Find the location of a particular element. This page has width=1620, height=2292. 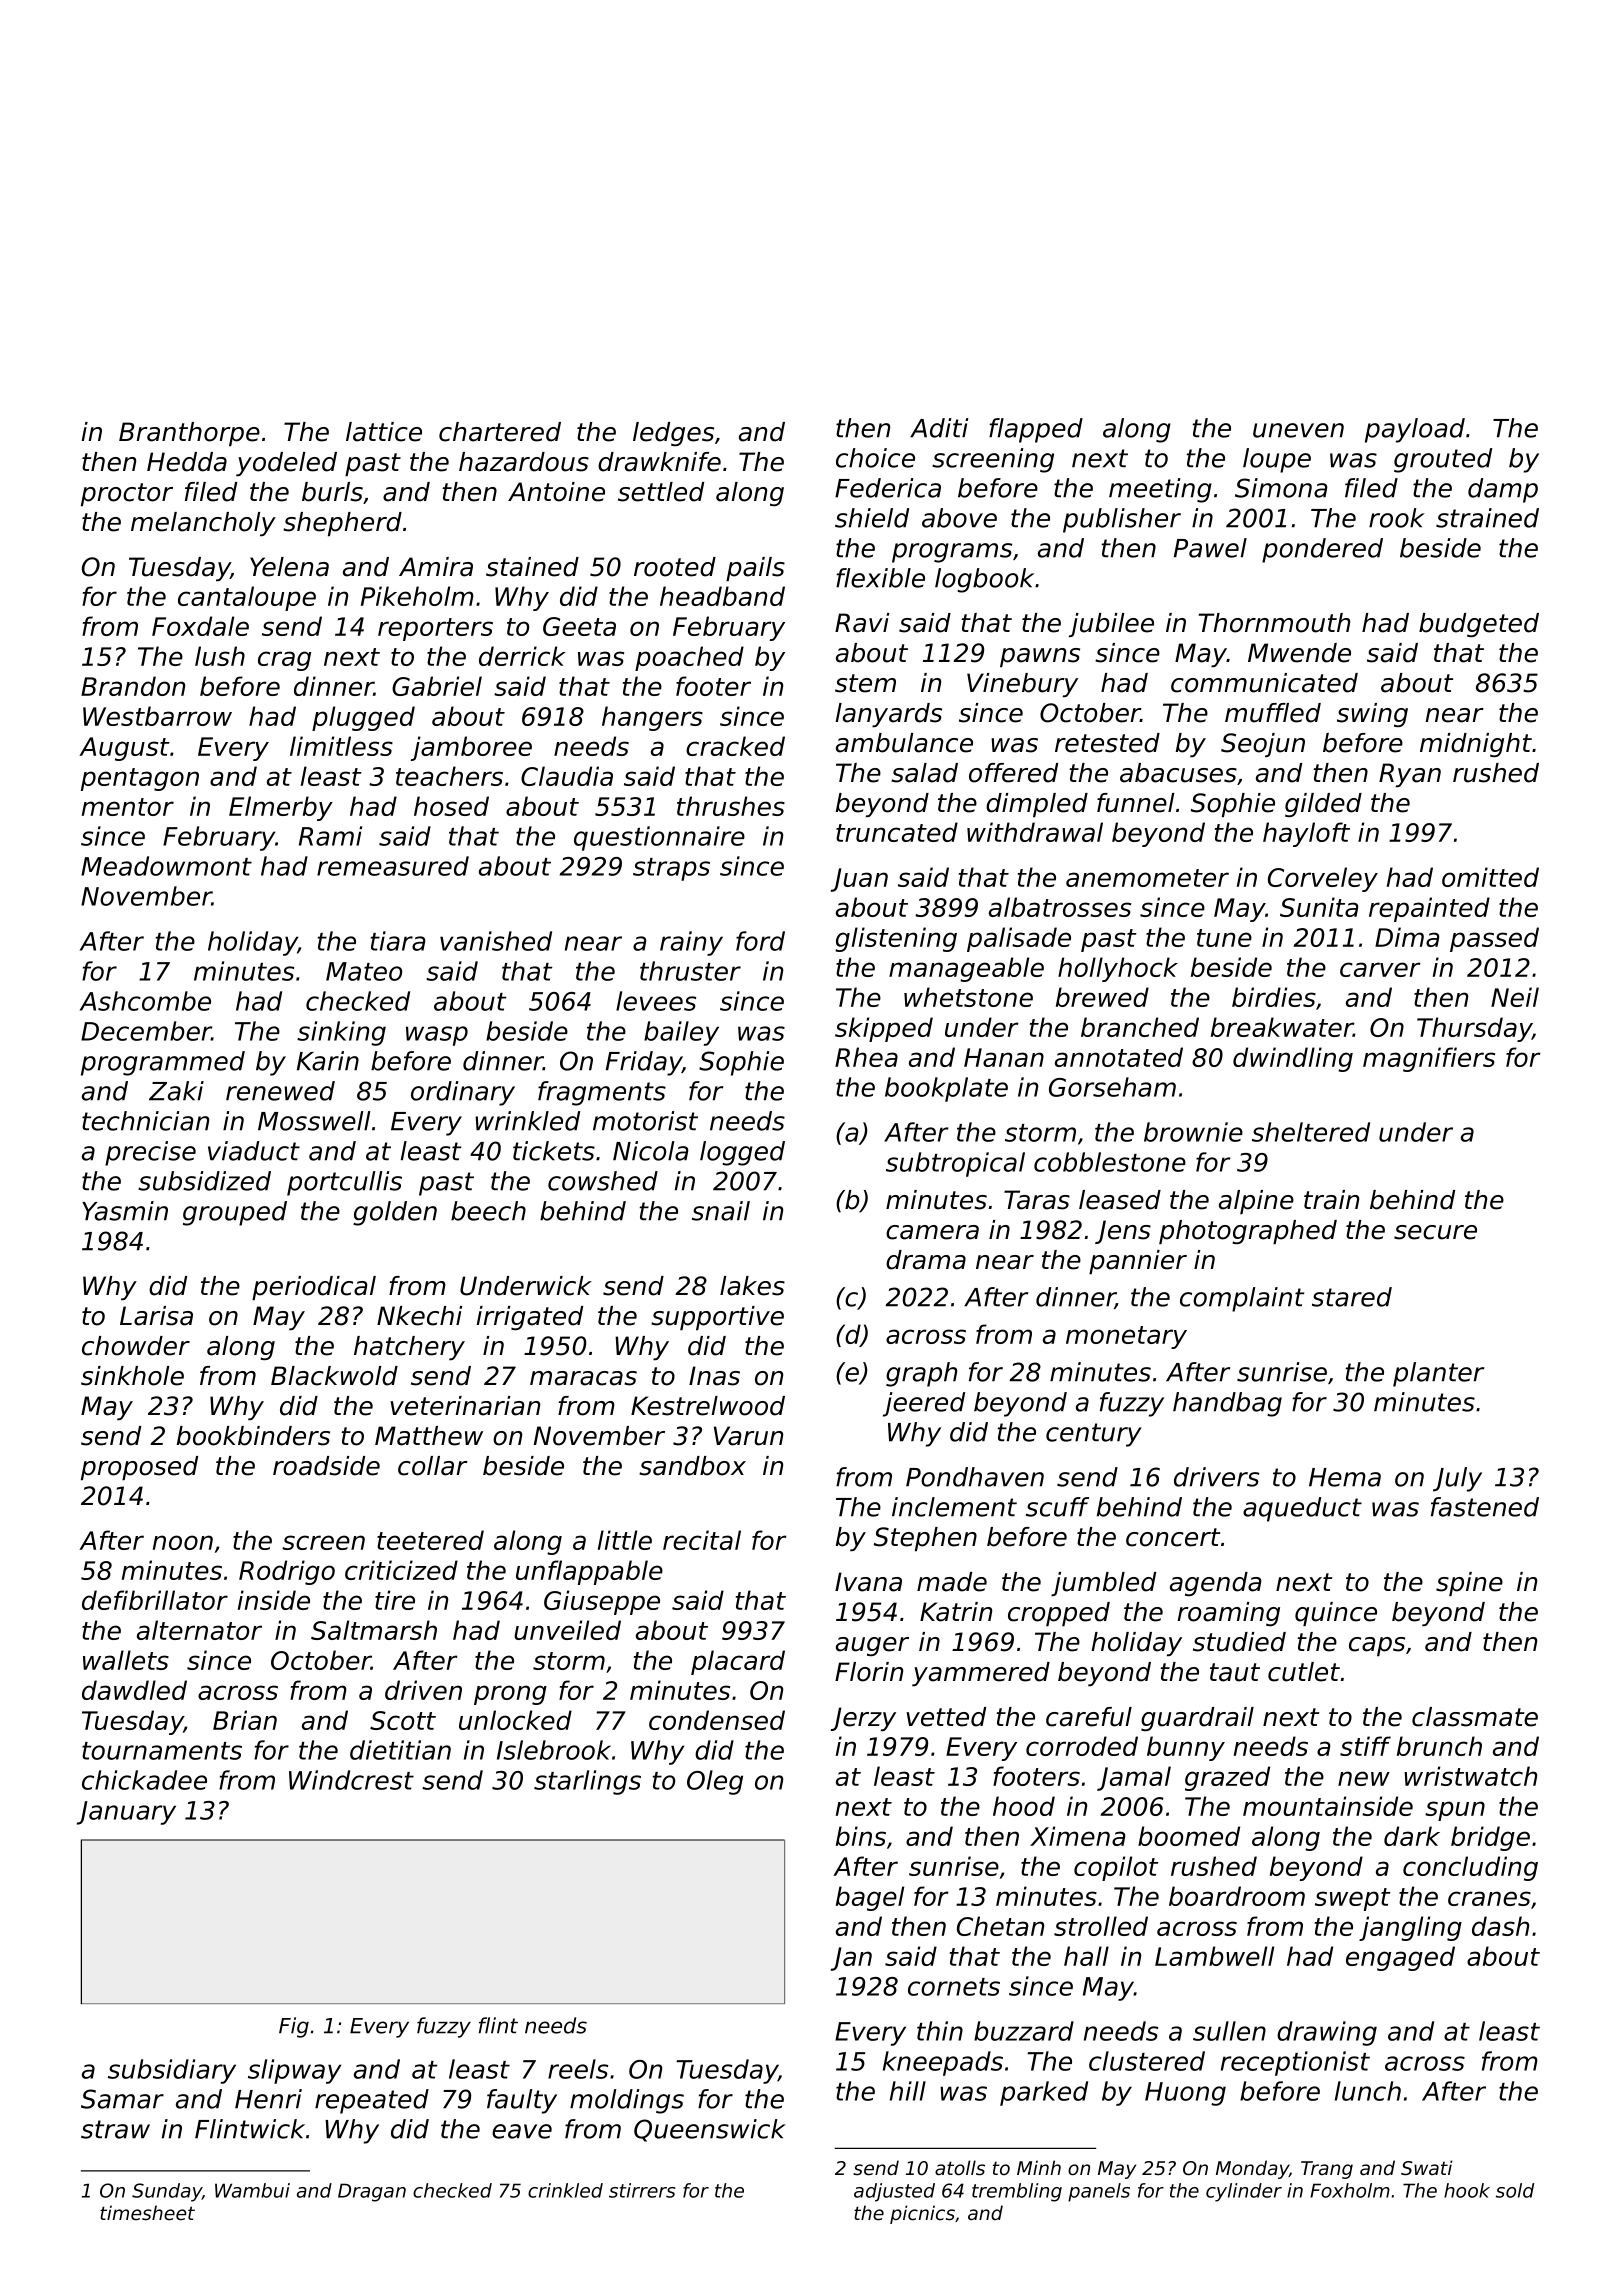

repainted is located at coordinates (1429, 909).
